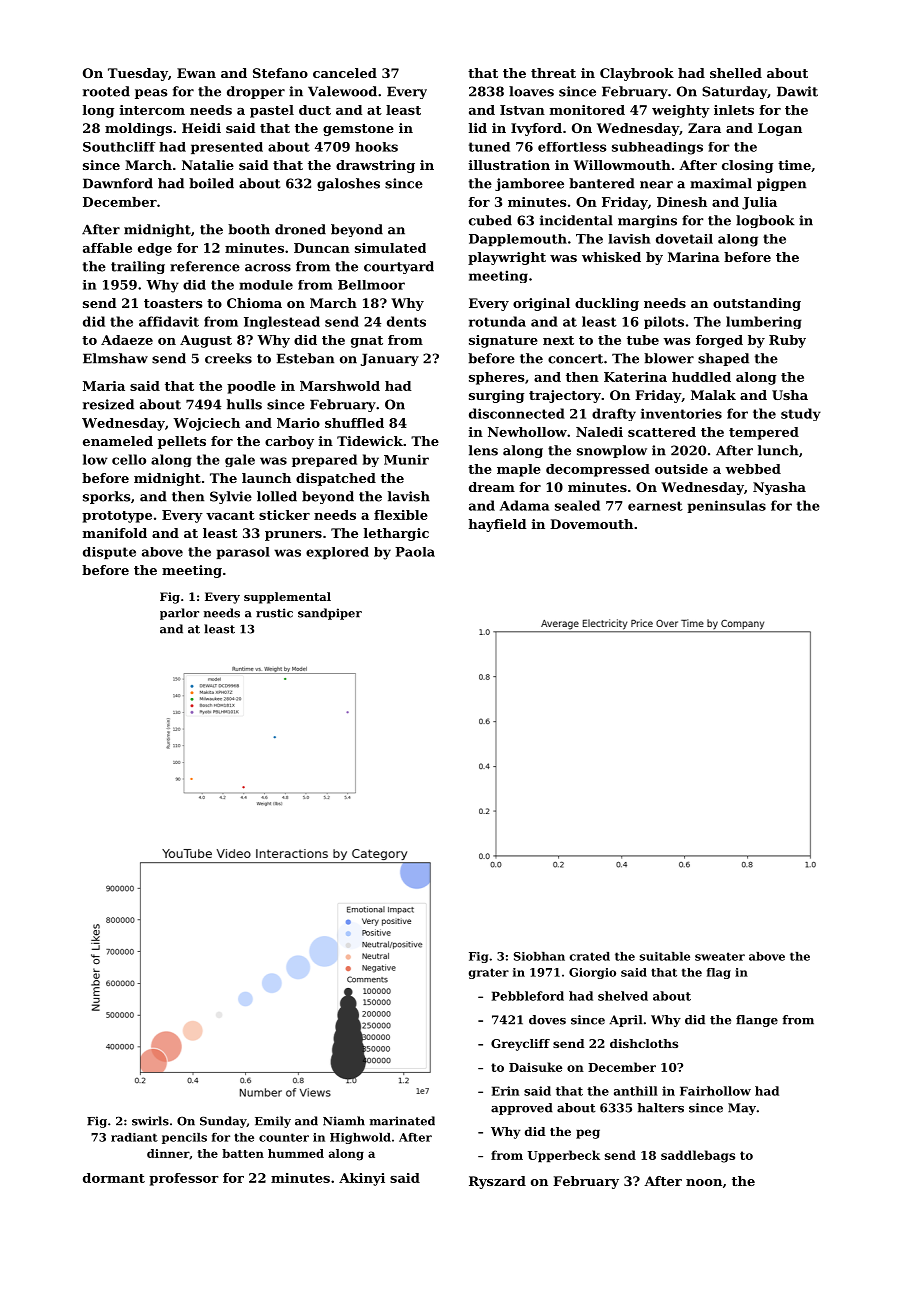  What do you see at coordinates (734, 110) in the page?
I see `inlets` at bounding box center [734, 110].
